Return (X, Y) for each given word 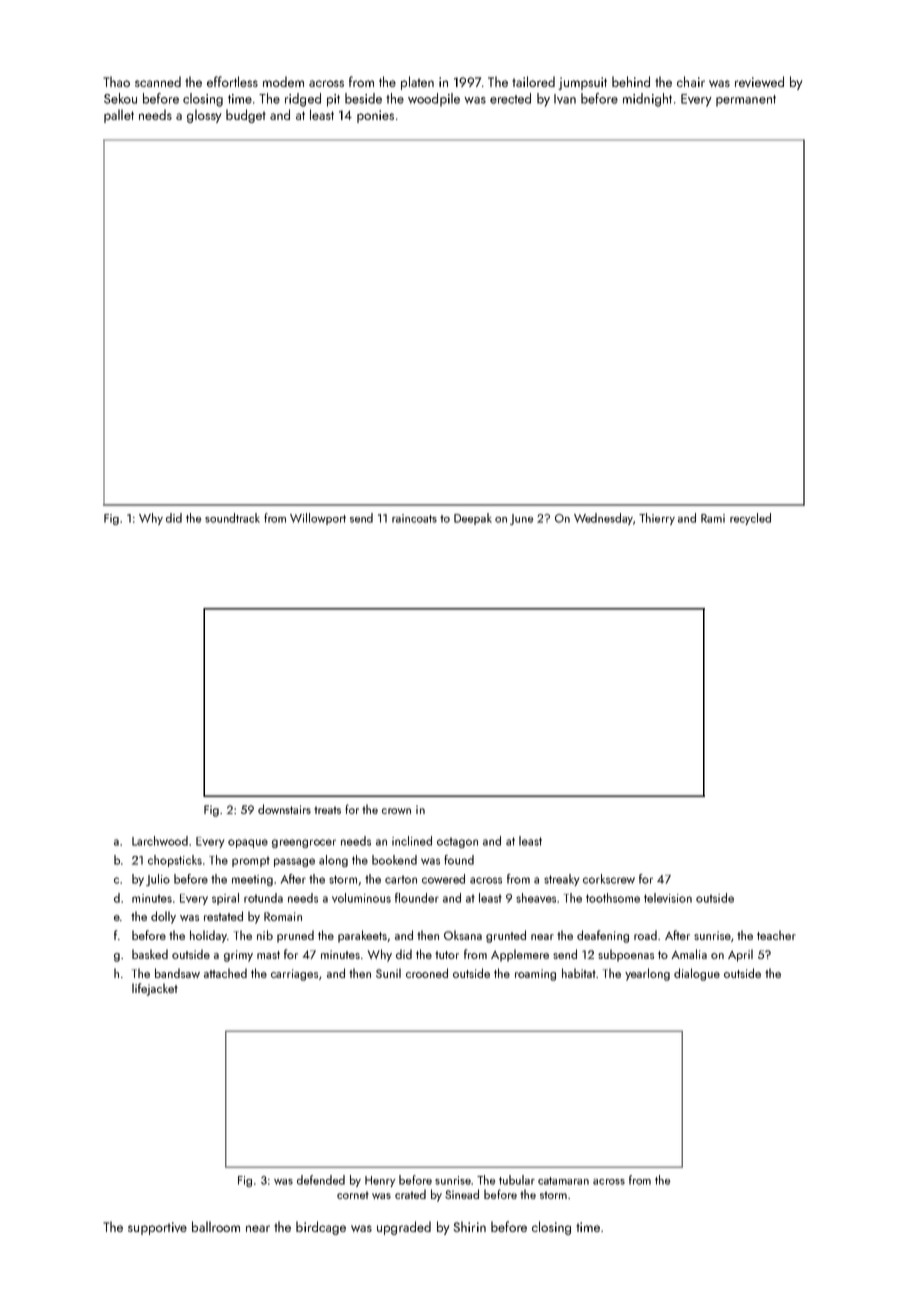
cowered (443, 879)
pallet (119, 116)
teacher (776, 935)
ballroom (216, 1226)
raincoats (414, 518)
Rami (713, 518)
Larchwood (160, 841)
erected (510, 98)
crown (396, 811)
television (668, 898)
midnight (647, 100)
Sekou (120, 98)
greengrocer (304, 843)
